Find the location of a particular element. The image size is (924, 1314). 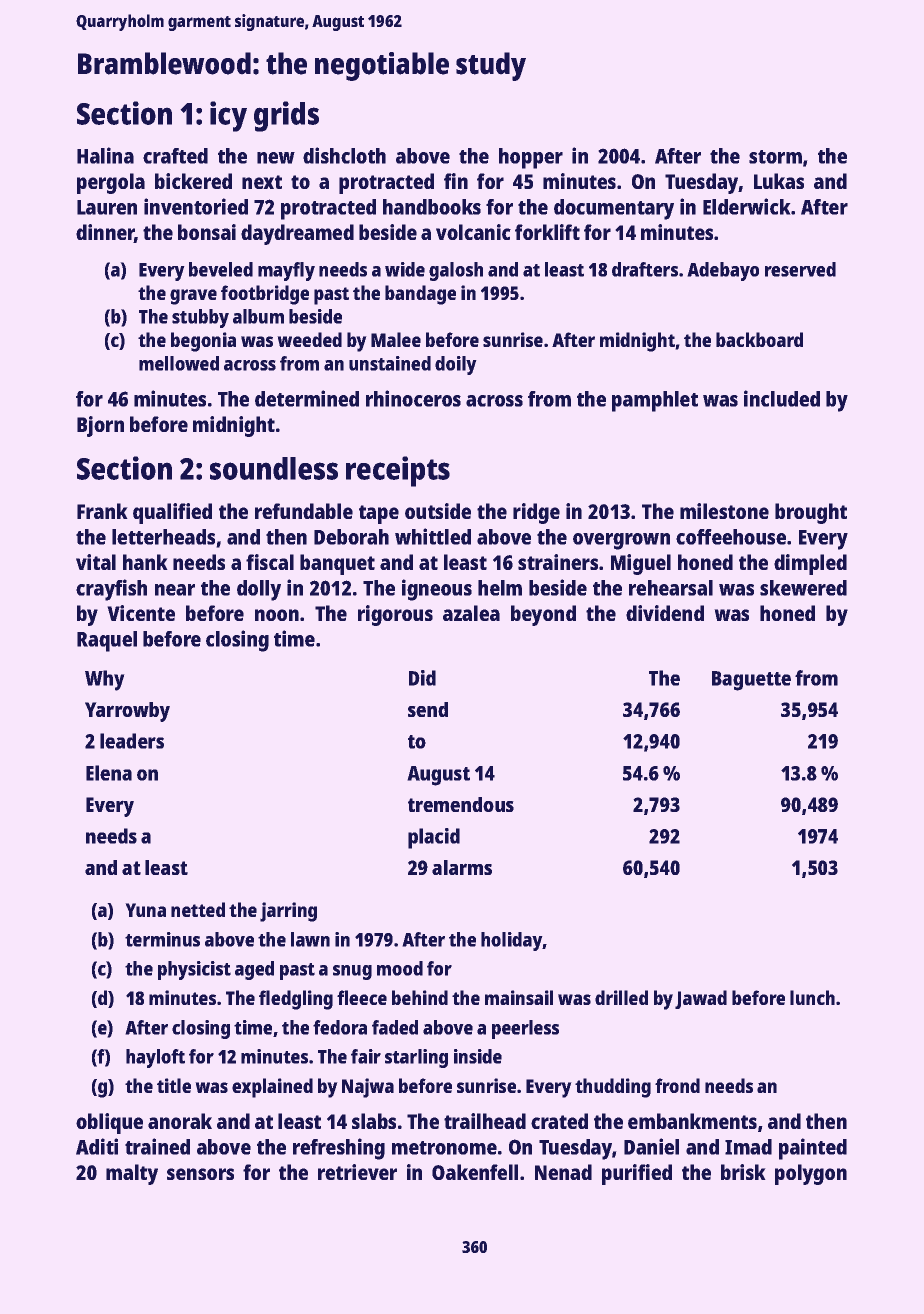

terminus is located at coordinates (162, 939).
